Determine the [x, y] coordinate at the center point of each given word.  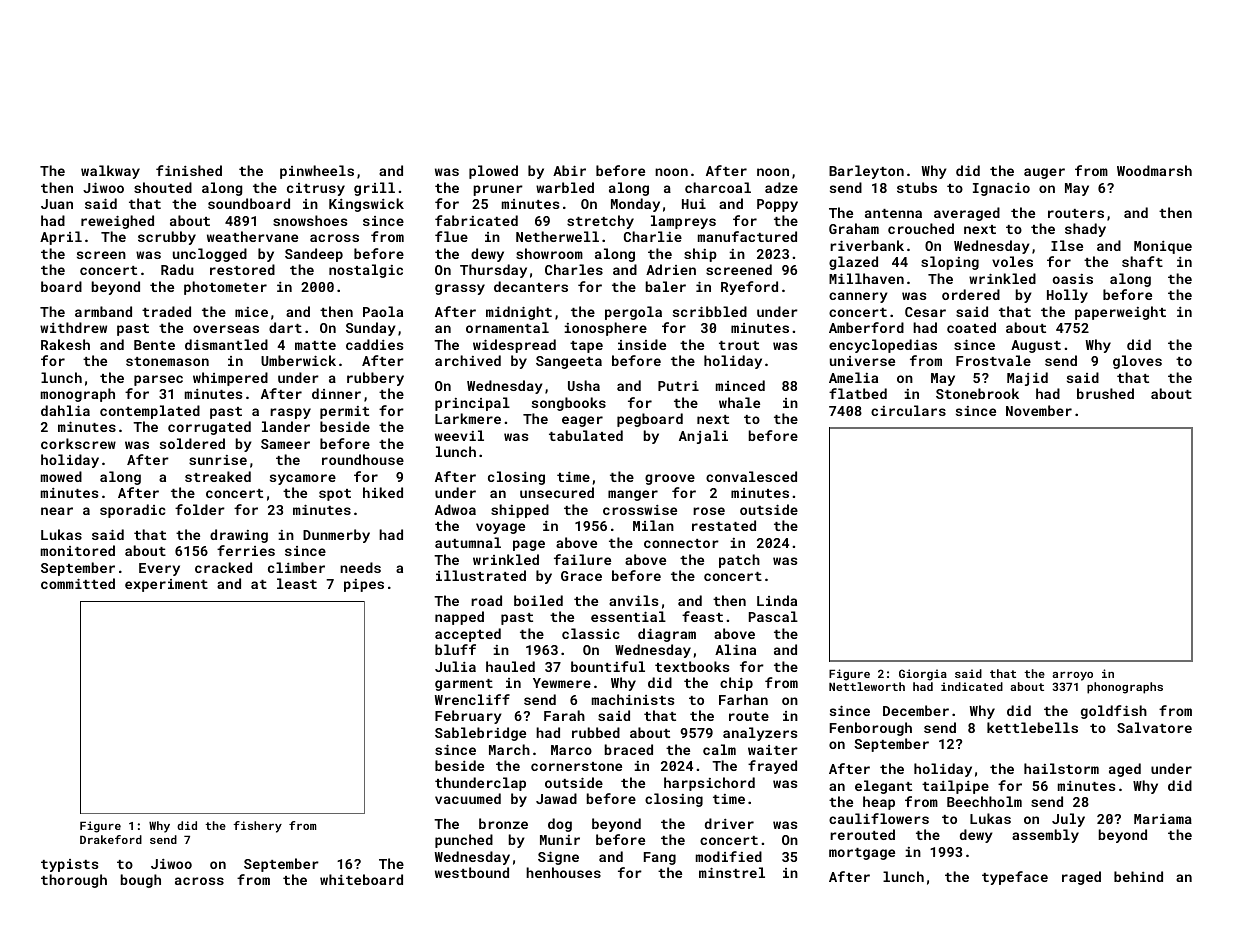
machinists [633, 699]
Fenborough [871, 729]
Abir [569, 170]
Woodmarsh [1154, 170]
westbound [472, 872]
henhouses [563, 872]
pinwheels [317, 172]
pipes [364, 585]
